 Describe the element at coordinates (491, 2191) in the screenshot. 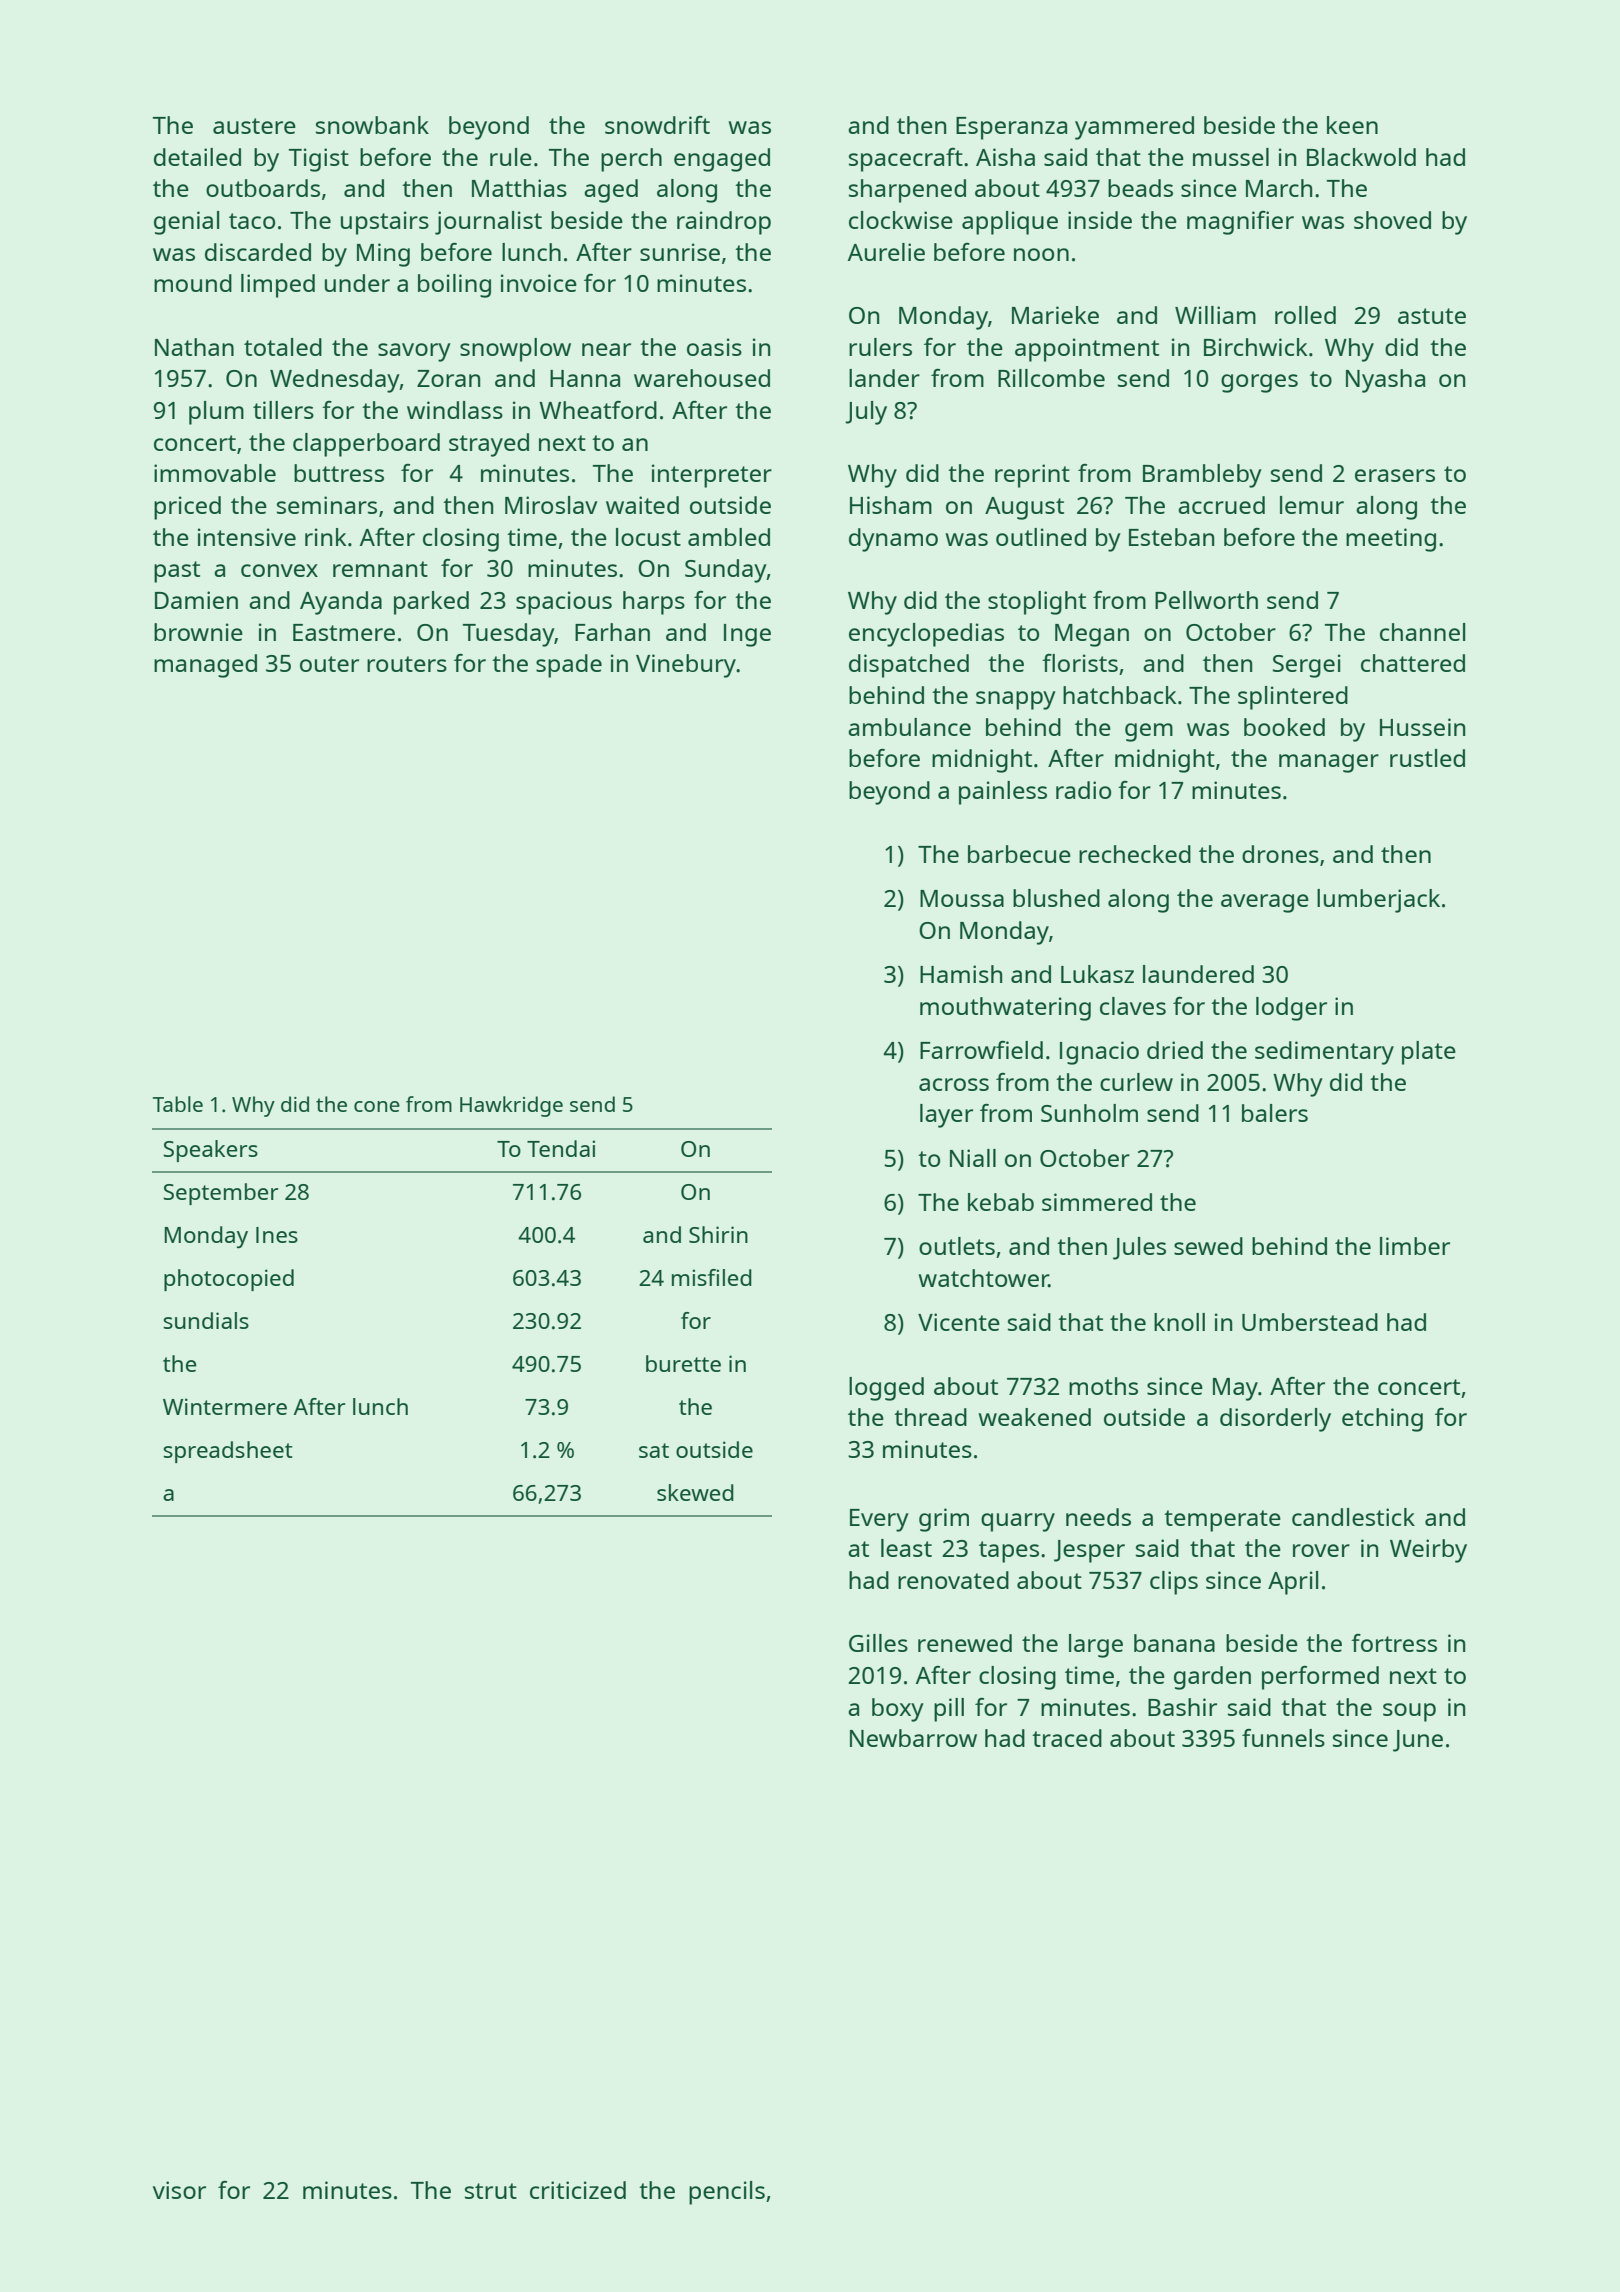

I see `strut` at that location.
